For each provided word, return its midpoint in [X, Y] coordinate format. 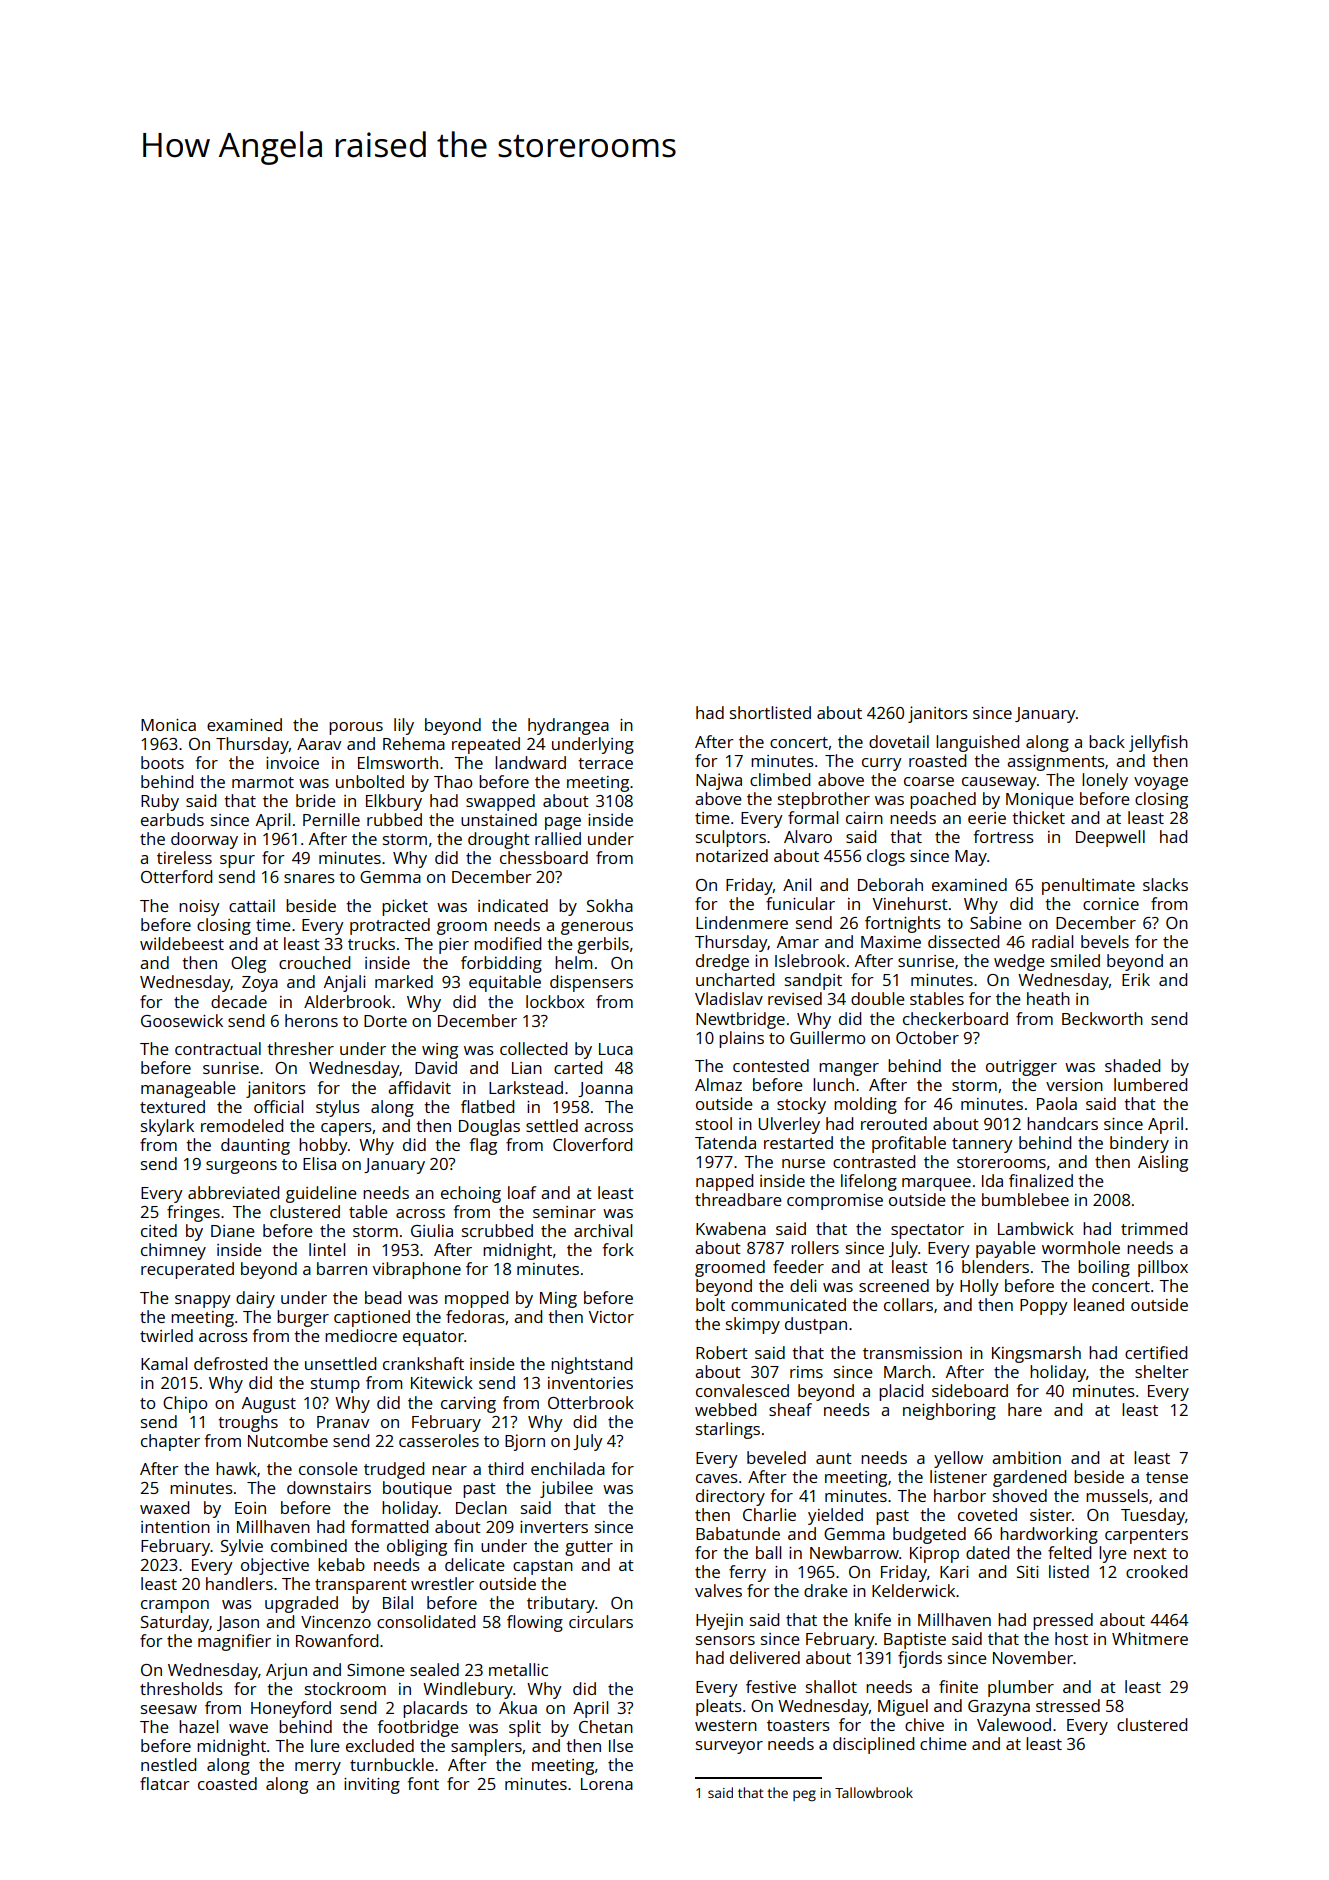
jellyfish [1158, 743]
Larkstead [526, 1087]
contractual [218, 1048]
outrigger [1021, 1068]
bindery [1139, 1144]
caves [717, 1478]
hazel [198, 1726]
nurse [803, 1163]
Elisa [319, 1163]
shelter [1162, 1371]
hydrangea [568, 726]
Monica [168, 725]
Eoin [250, 1508]
